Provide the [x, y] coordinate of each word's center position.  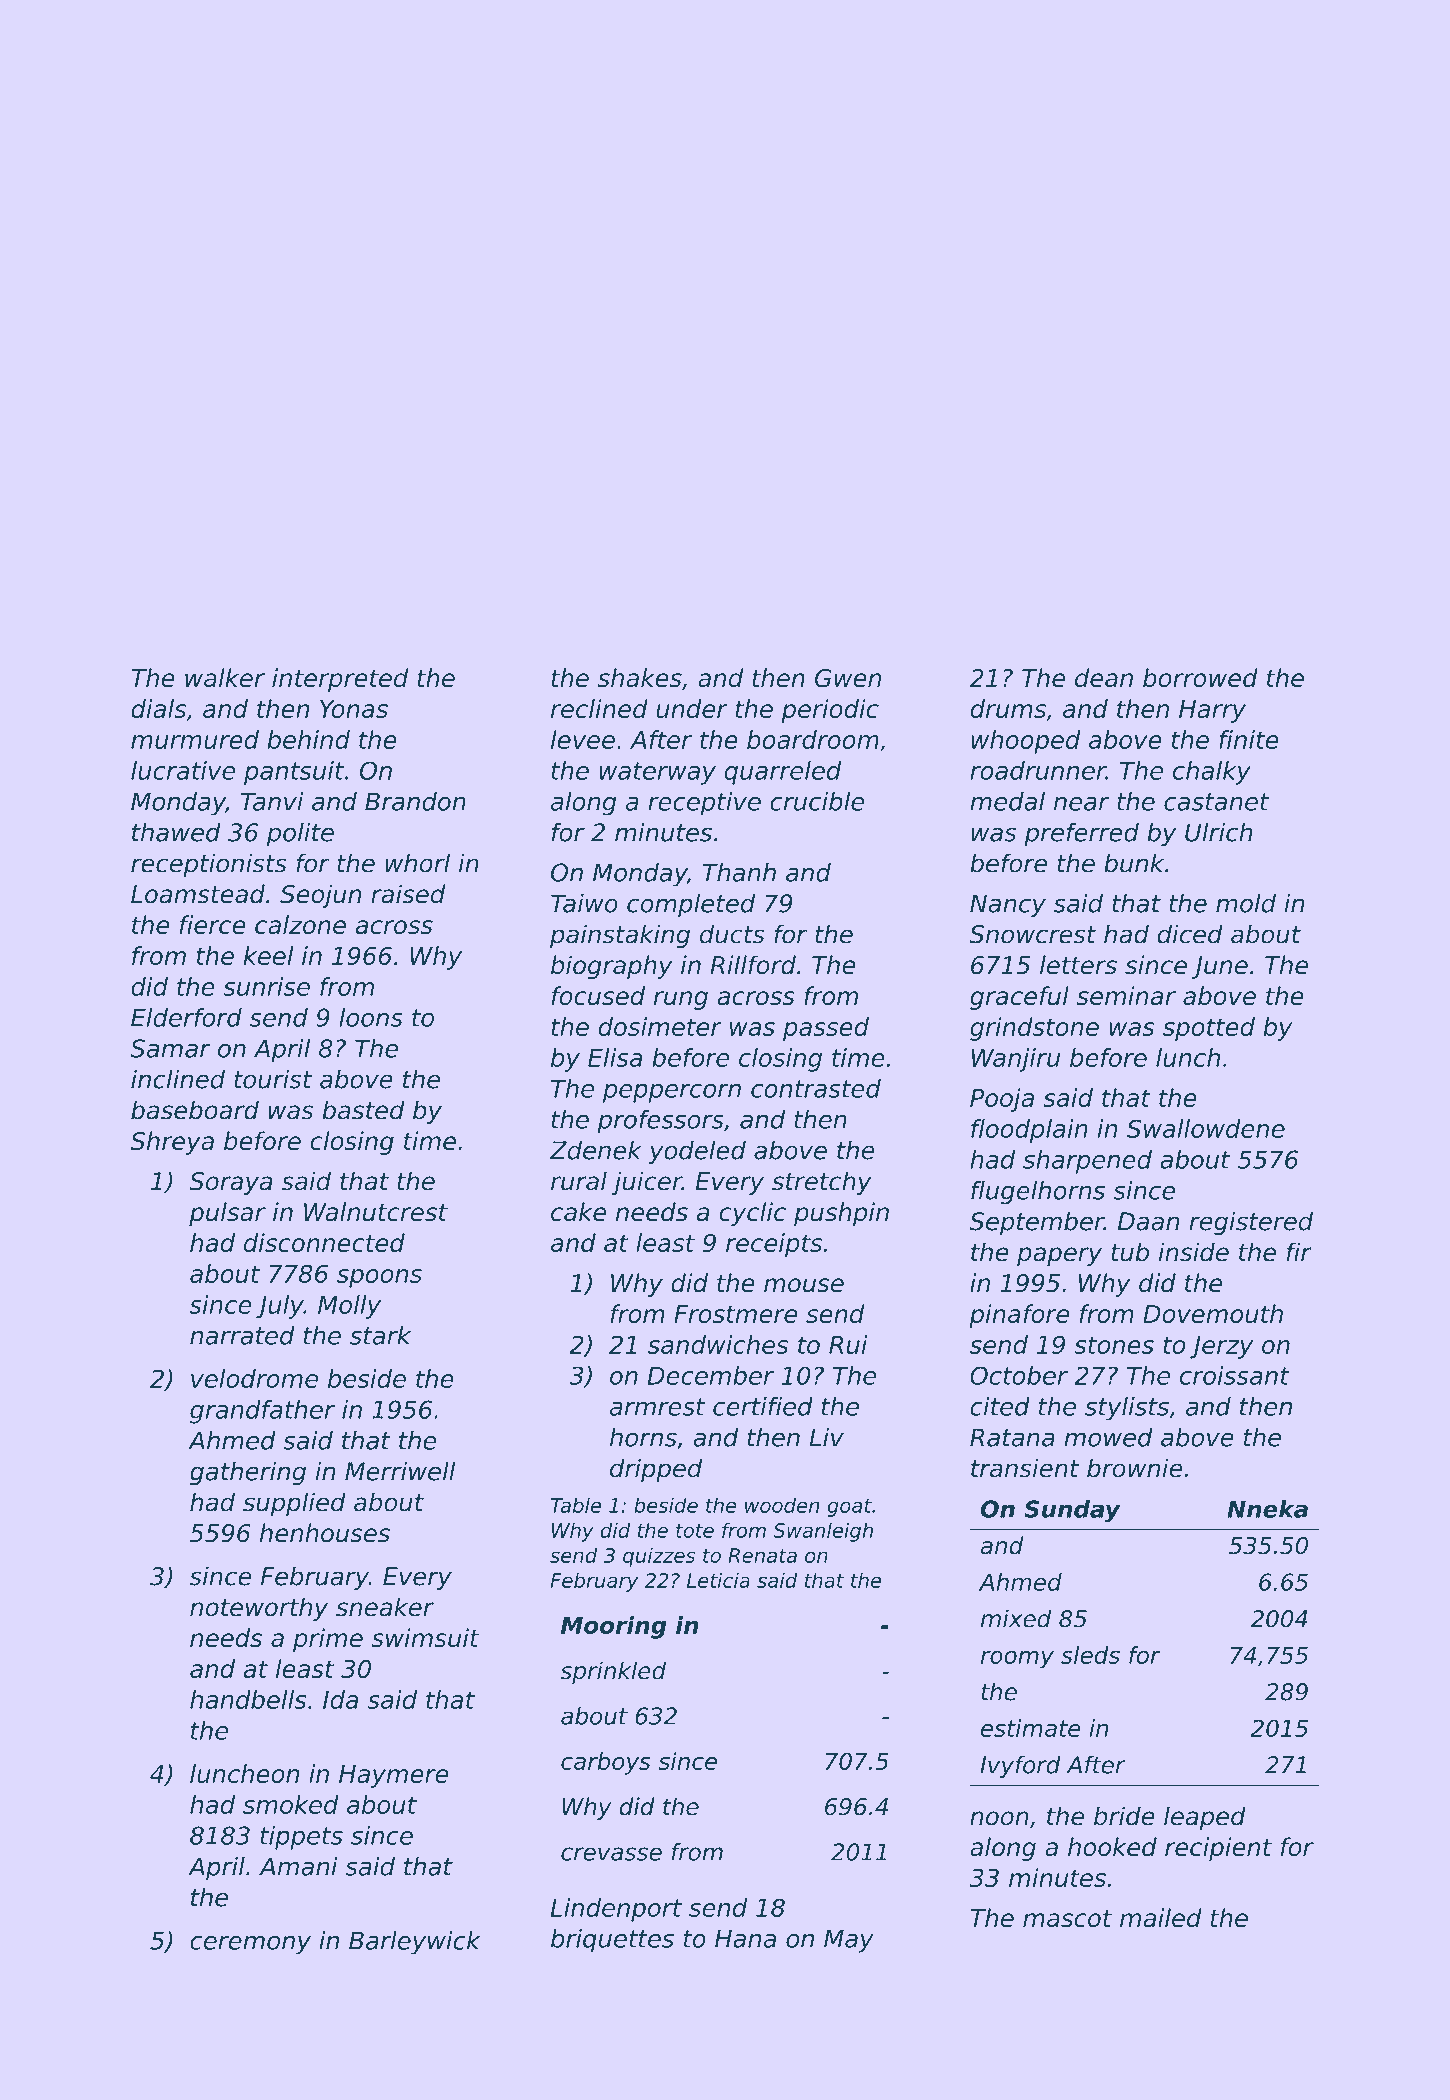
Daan [1148, 1221]
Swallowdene [1206, 1128]
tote [695, 1531]
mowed [1108, 1437]
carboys [606, 1763]
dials [158, 708]
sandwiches [718, 1344]
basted [363, 1110]
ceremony [250, 1945]
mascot [1067, 1919]
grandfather [262, 1412]
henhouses [325, 1533]
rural [579, 1181]
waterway [657, 773]
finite [1249, 739]
